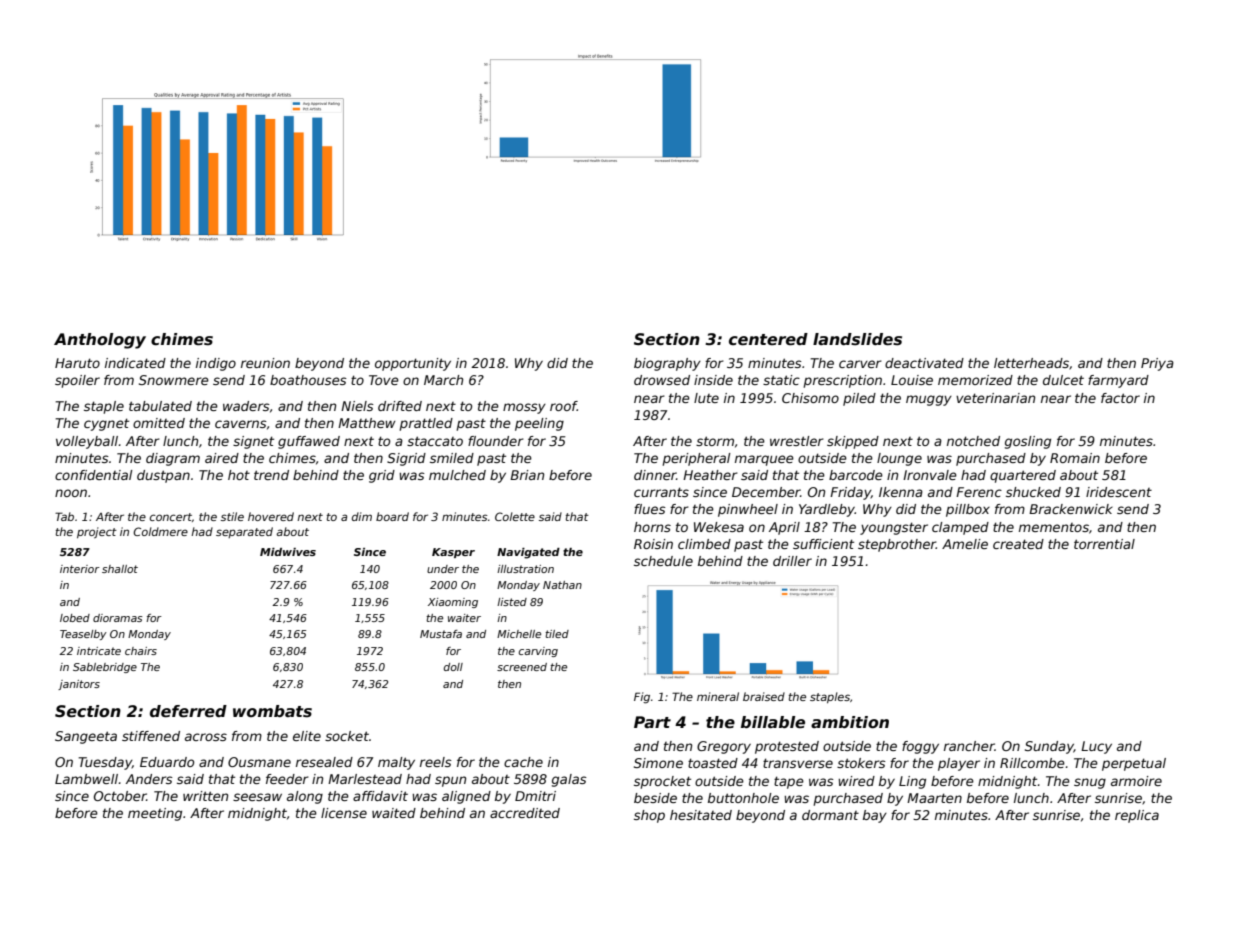 Image resolution: width=1233 pixels, height=952 pixels. I want to click on factor, so click(1120, 398).
